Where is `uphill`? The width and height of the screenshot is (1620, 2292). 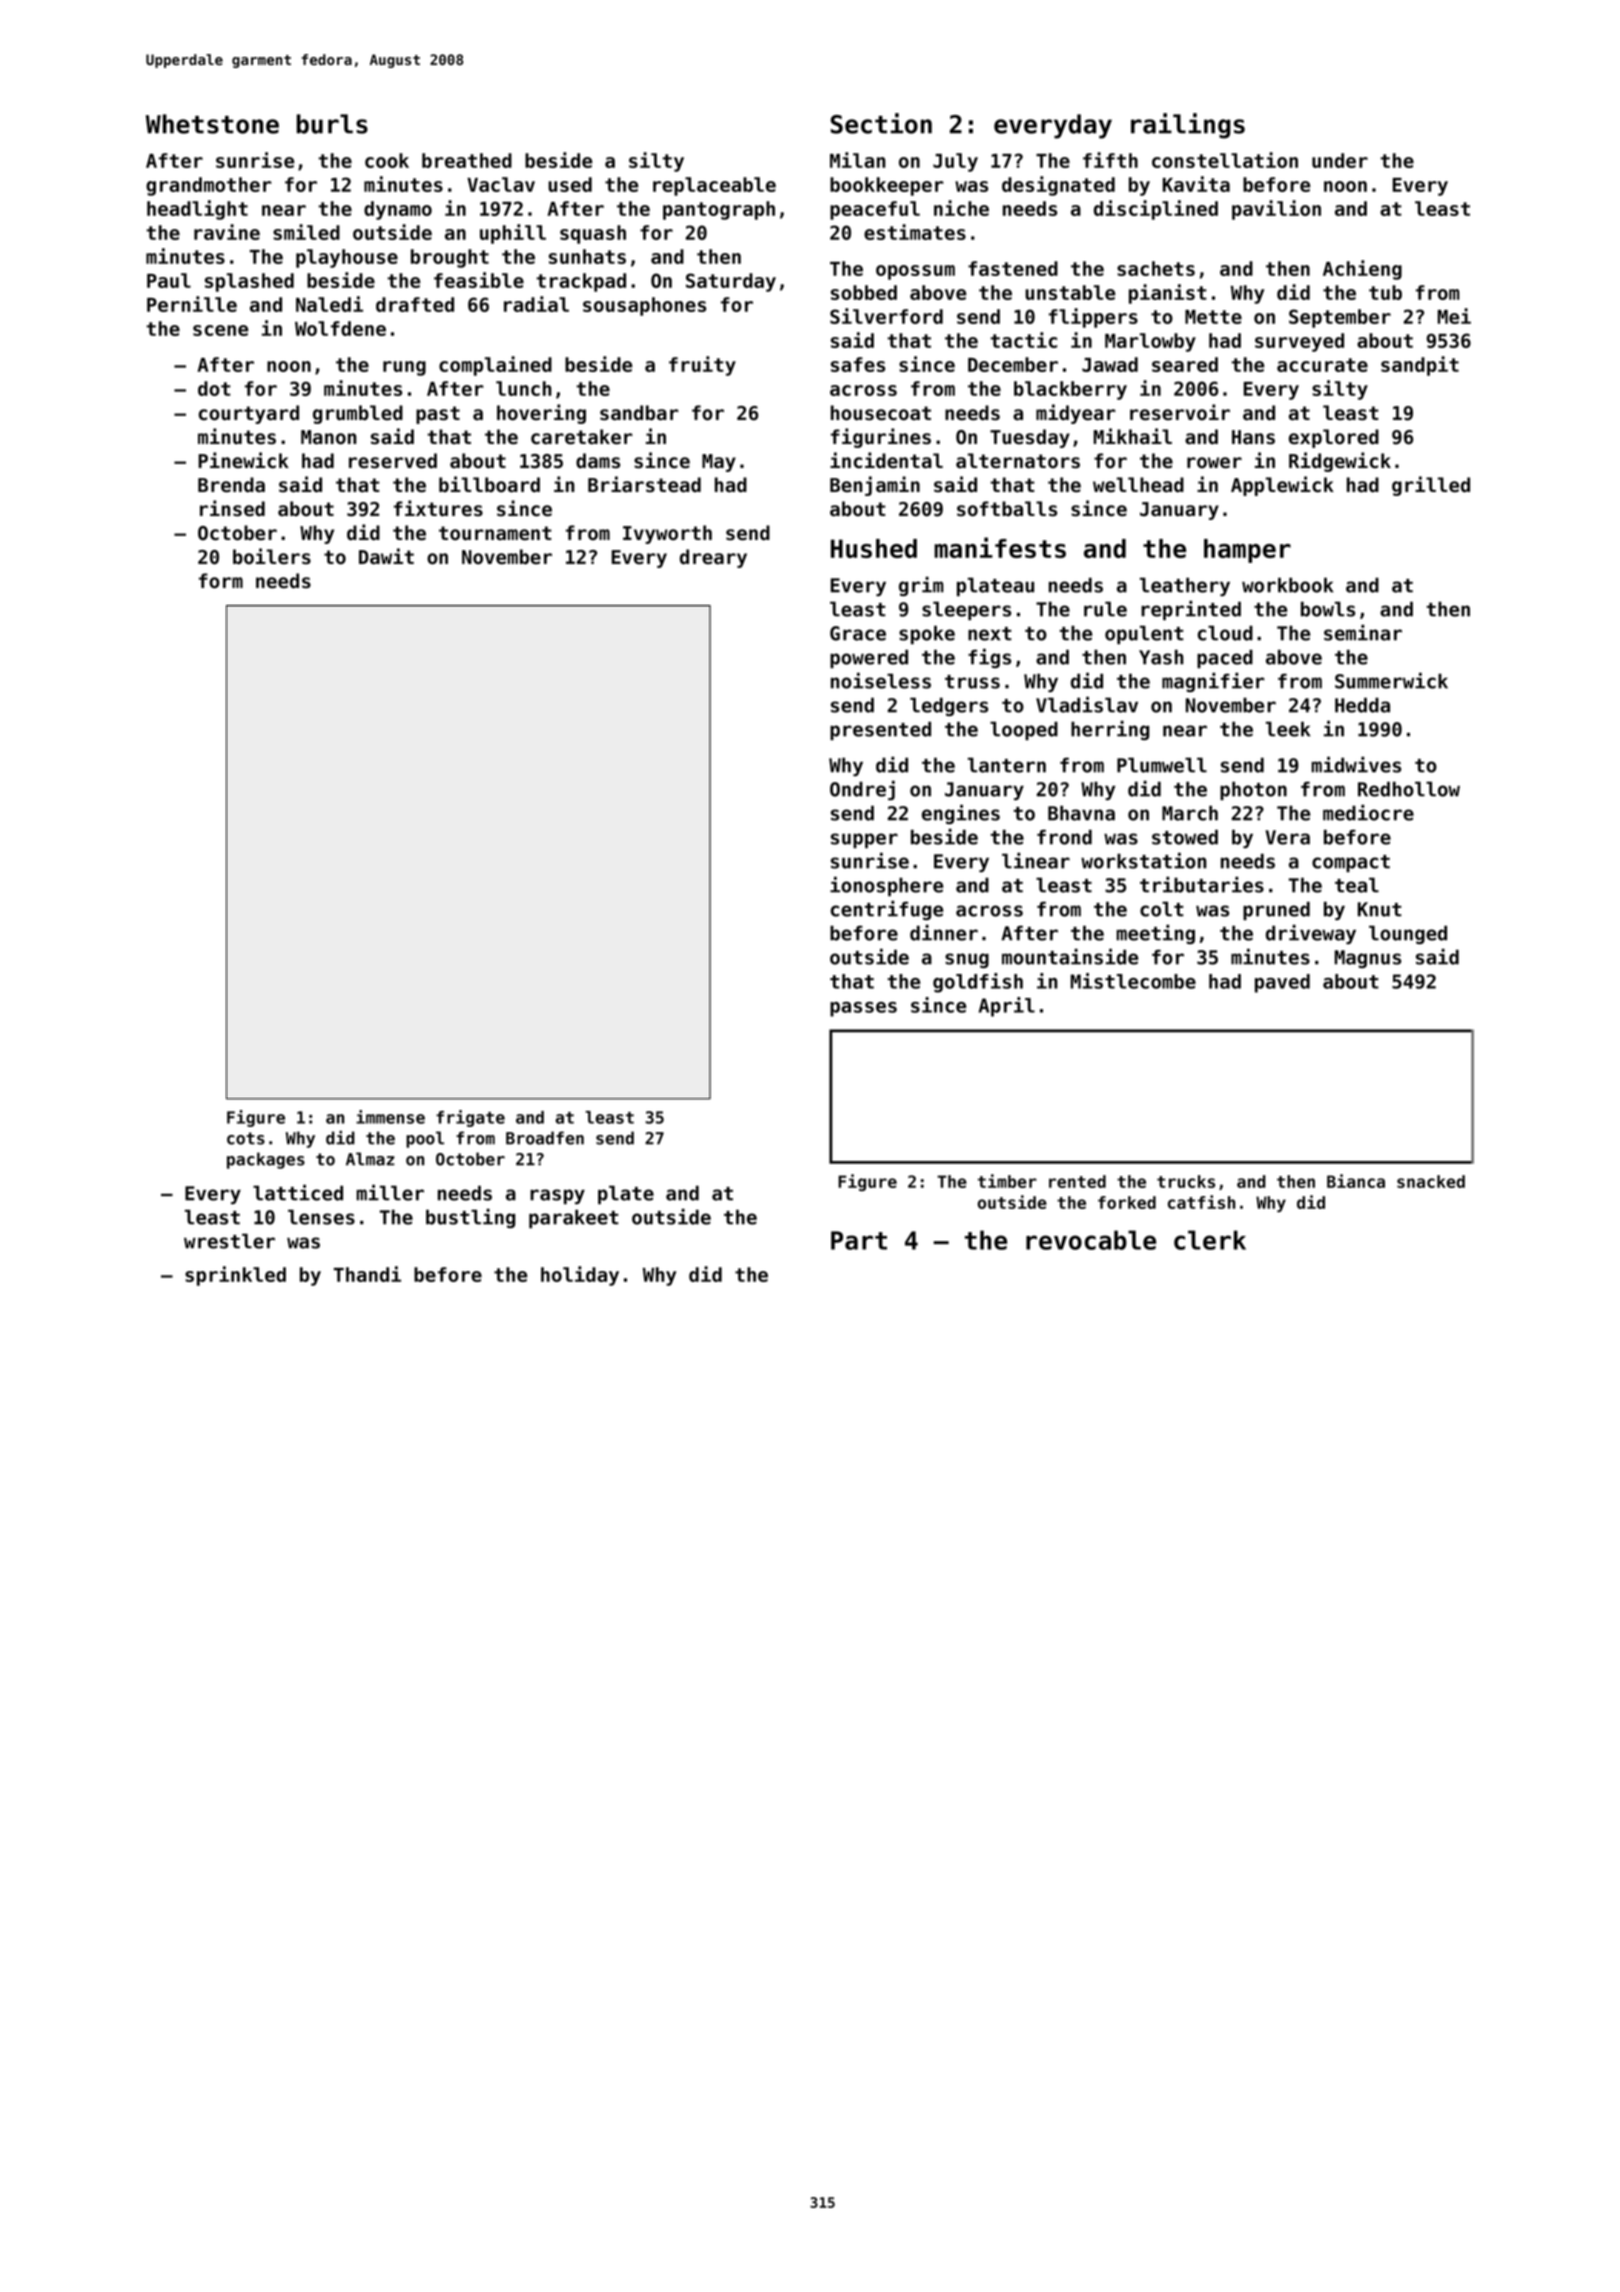
uphill is located at coordinates (513, 234).
